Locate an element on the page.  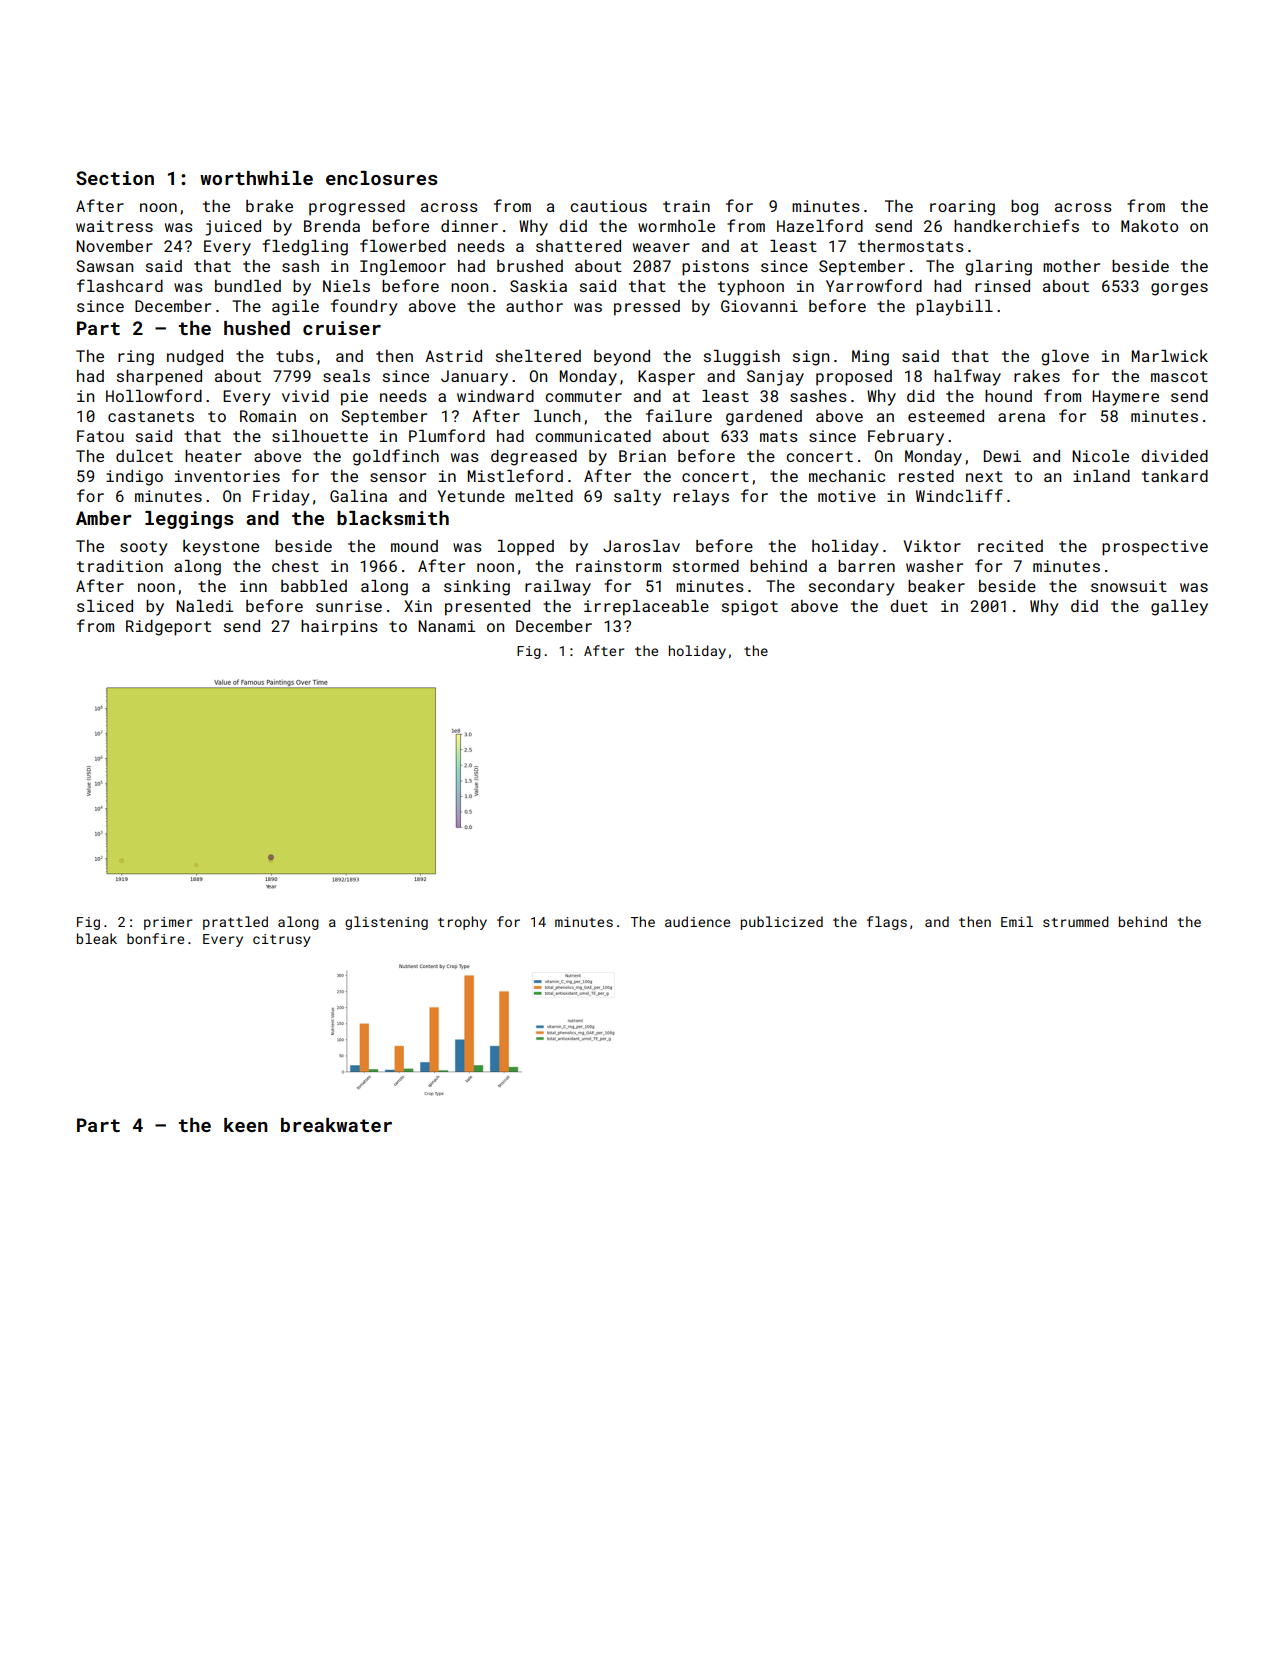
Jaroslav is located at coordinates (641, 546).
